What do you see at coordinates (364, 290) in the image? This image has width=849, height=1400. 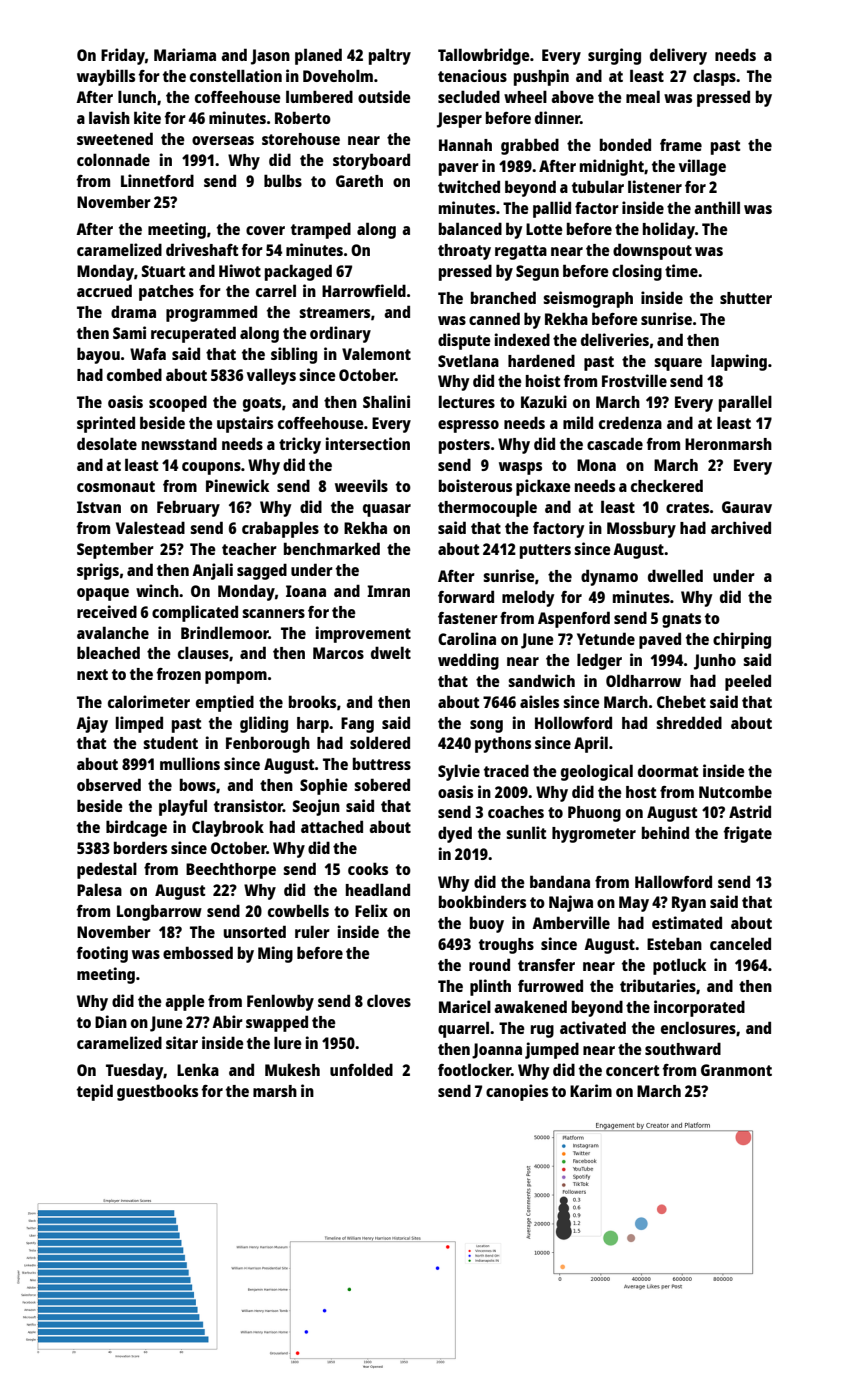 I see `Harrowfield` at bounding box center [364, 290].
